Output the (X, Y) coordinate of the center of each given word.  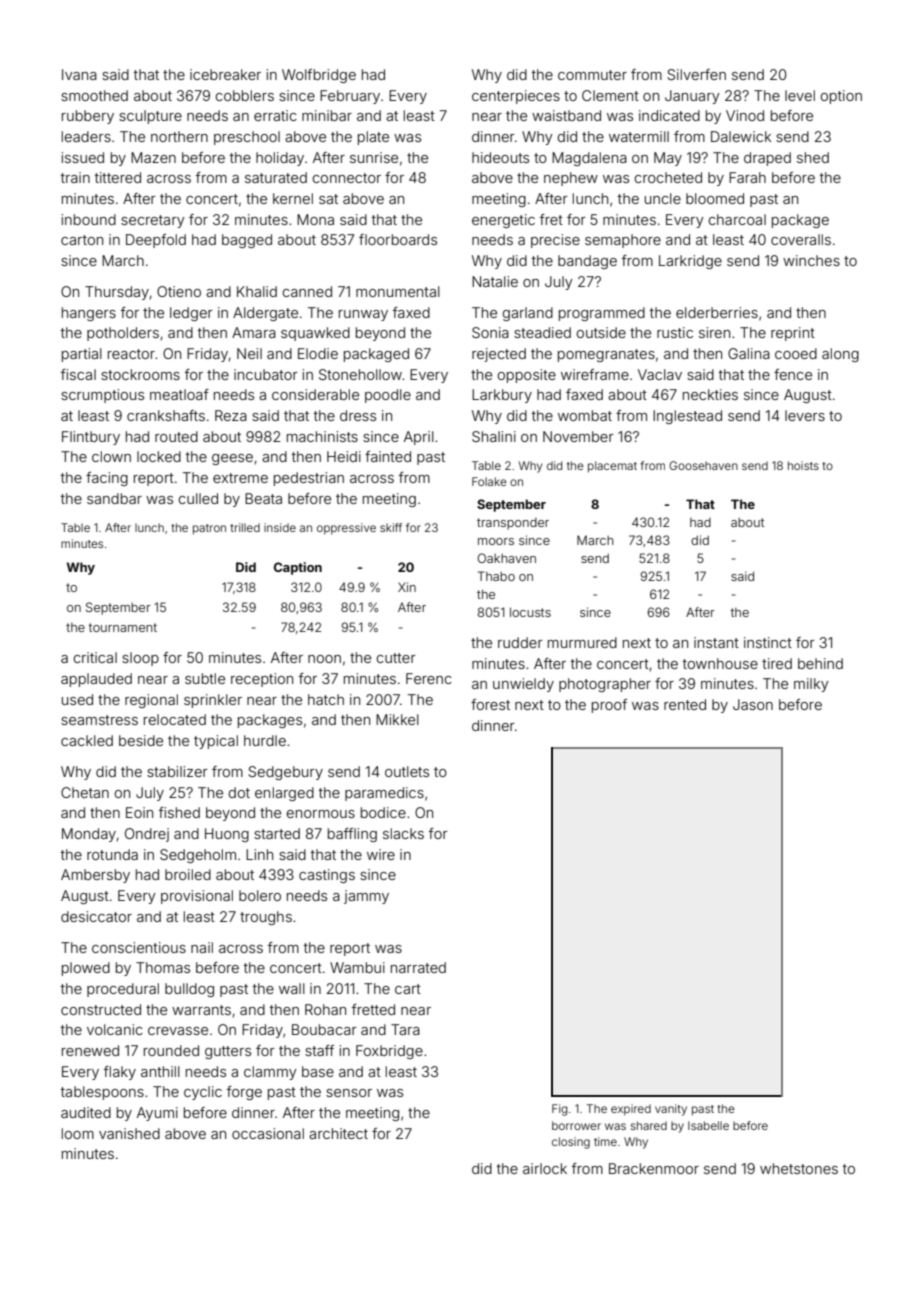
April (419, 438)
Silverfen (696, 74)
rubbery (88, 117)
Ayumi (157, 1114)
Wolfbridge (319, 76)
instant (716, 642)
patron (209, 529)
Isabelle (708, 1125)
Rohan (325, 1009)
